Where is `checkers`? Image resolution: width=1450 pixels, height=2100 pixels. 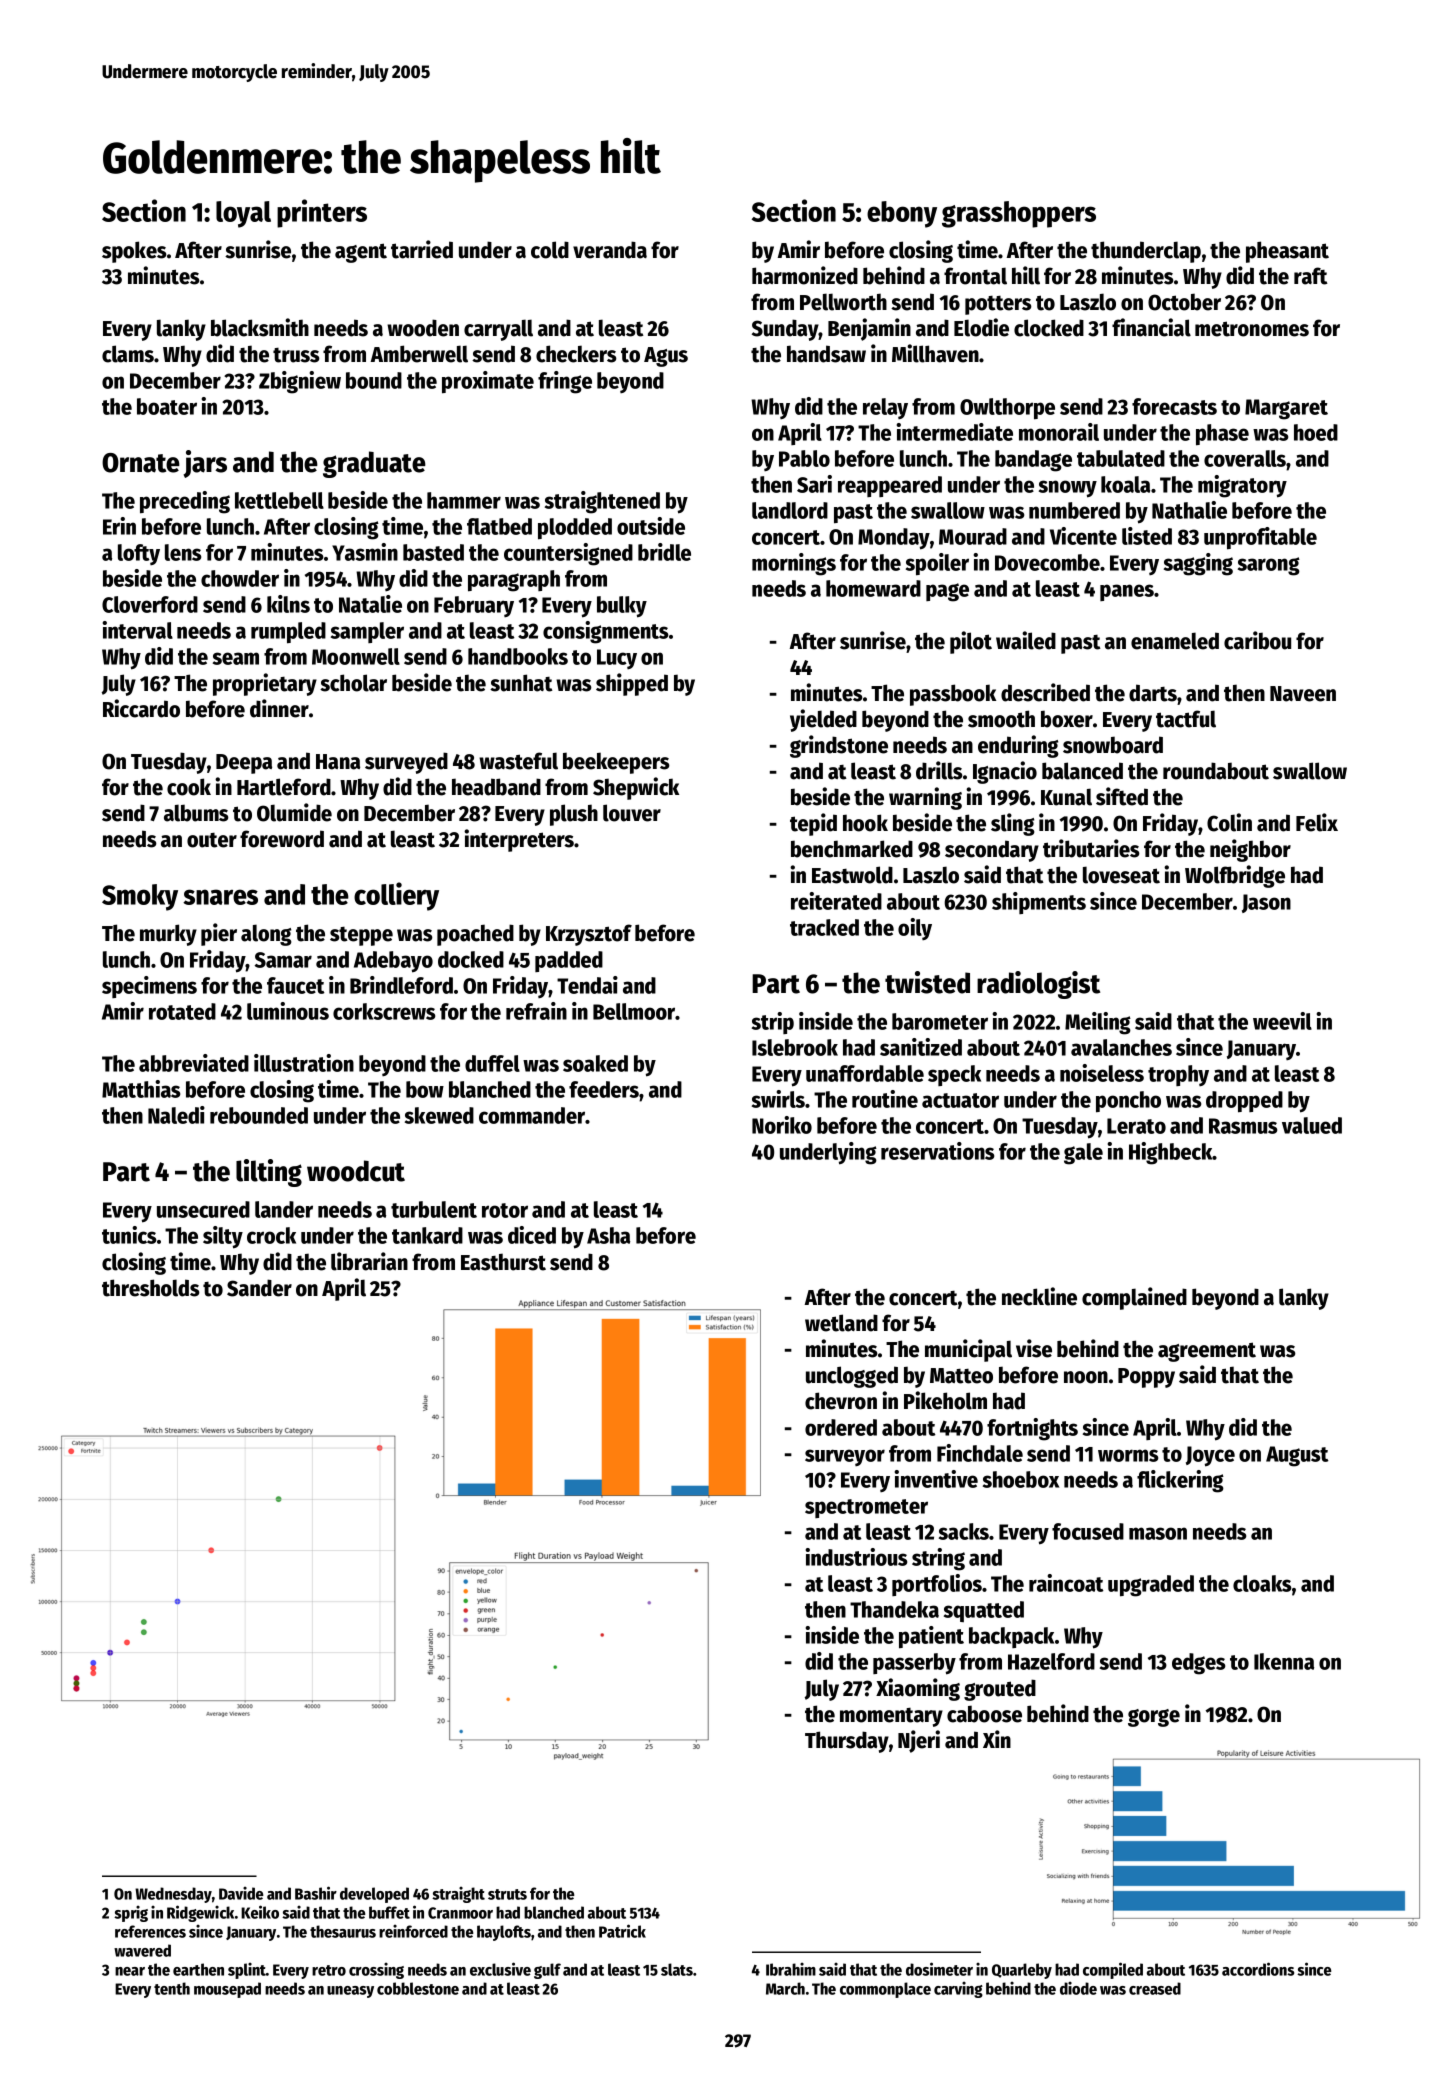
checkers is located at coordinates (576, 354).
